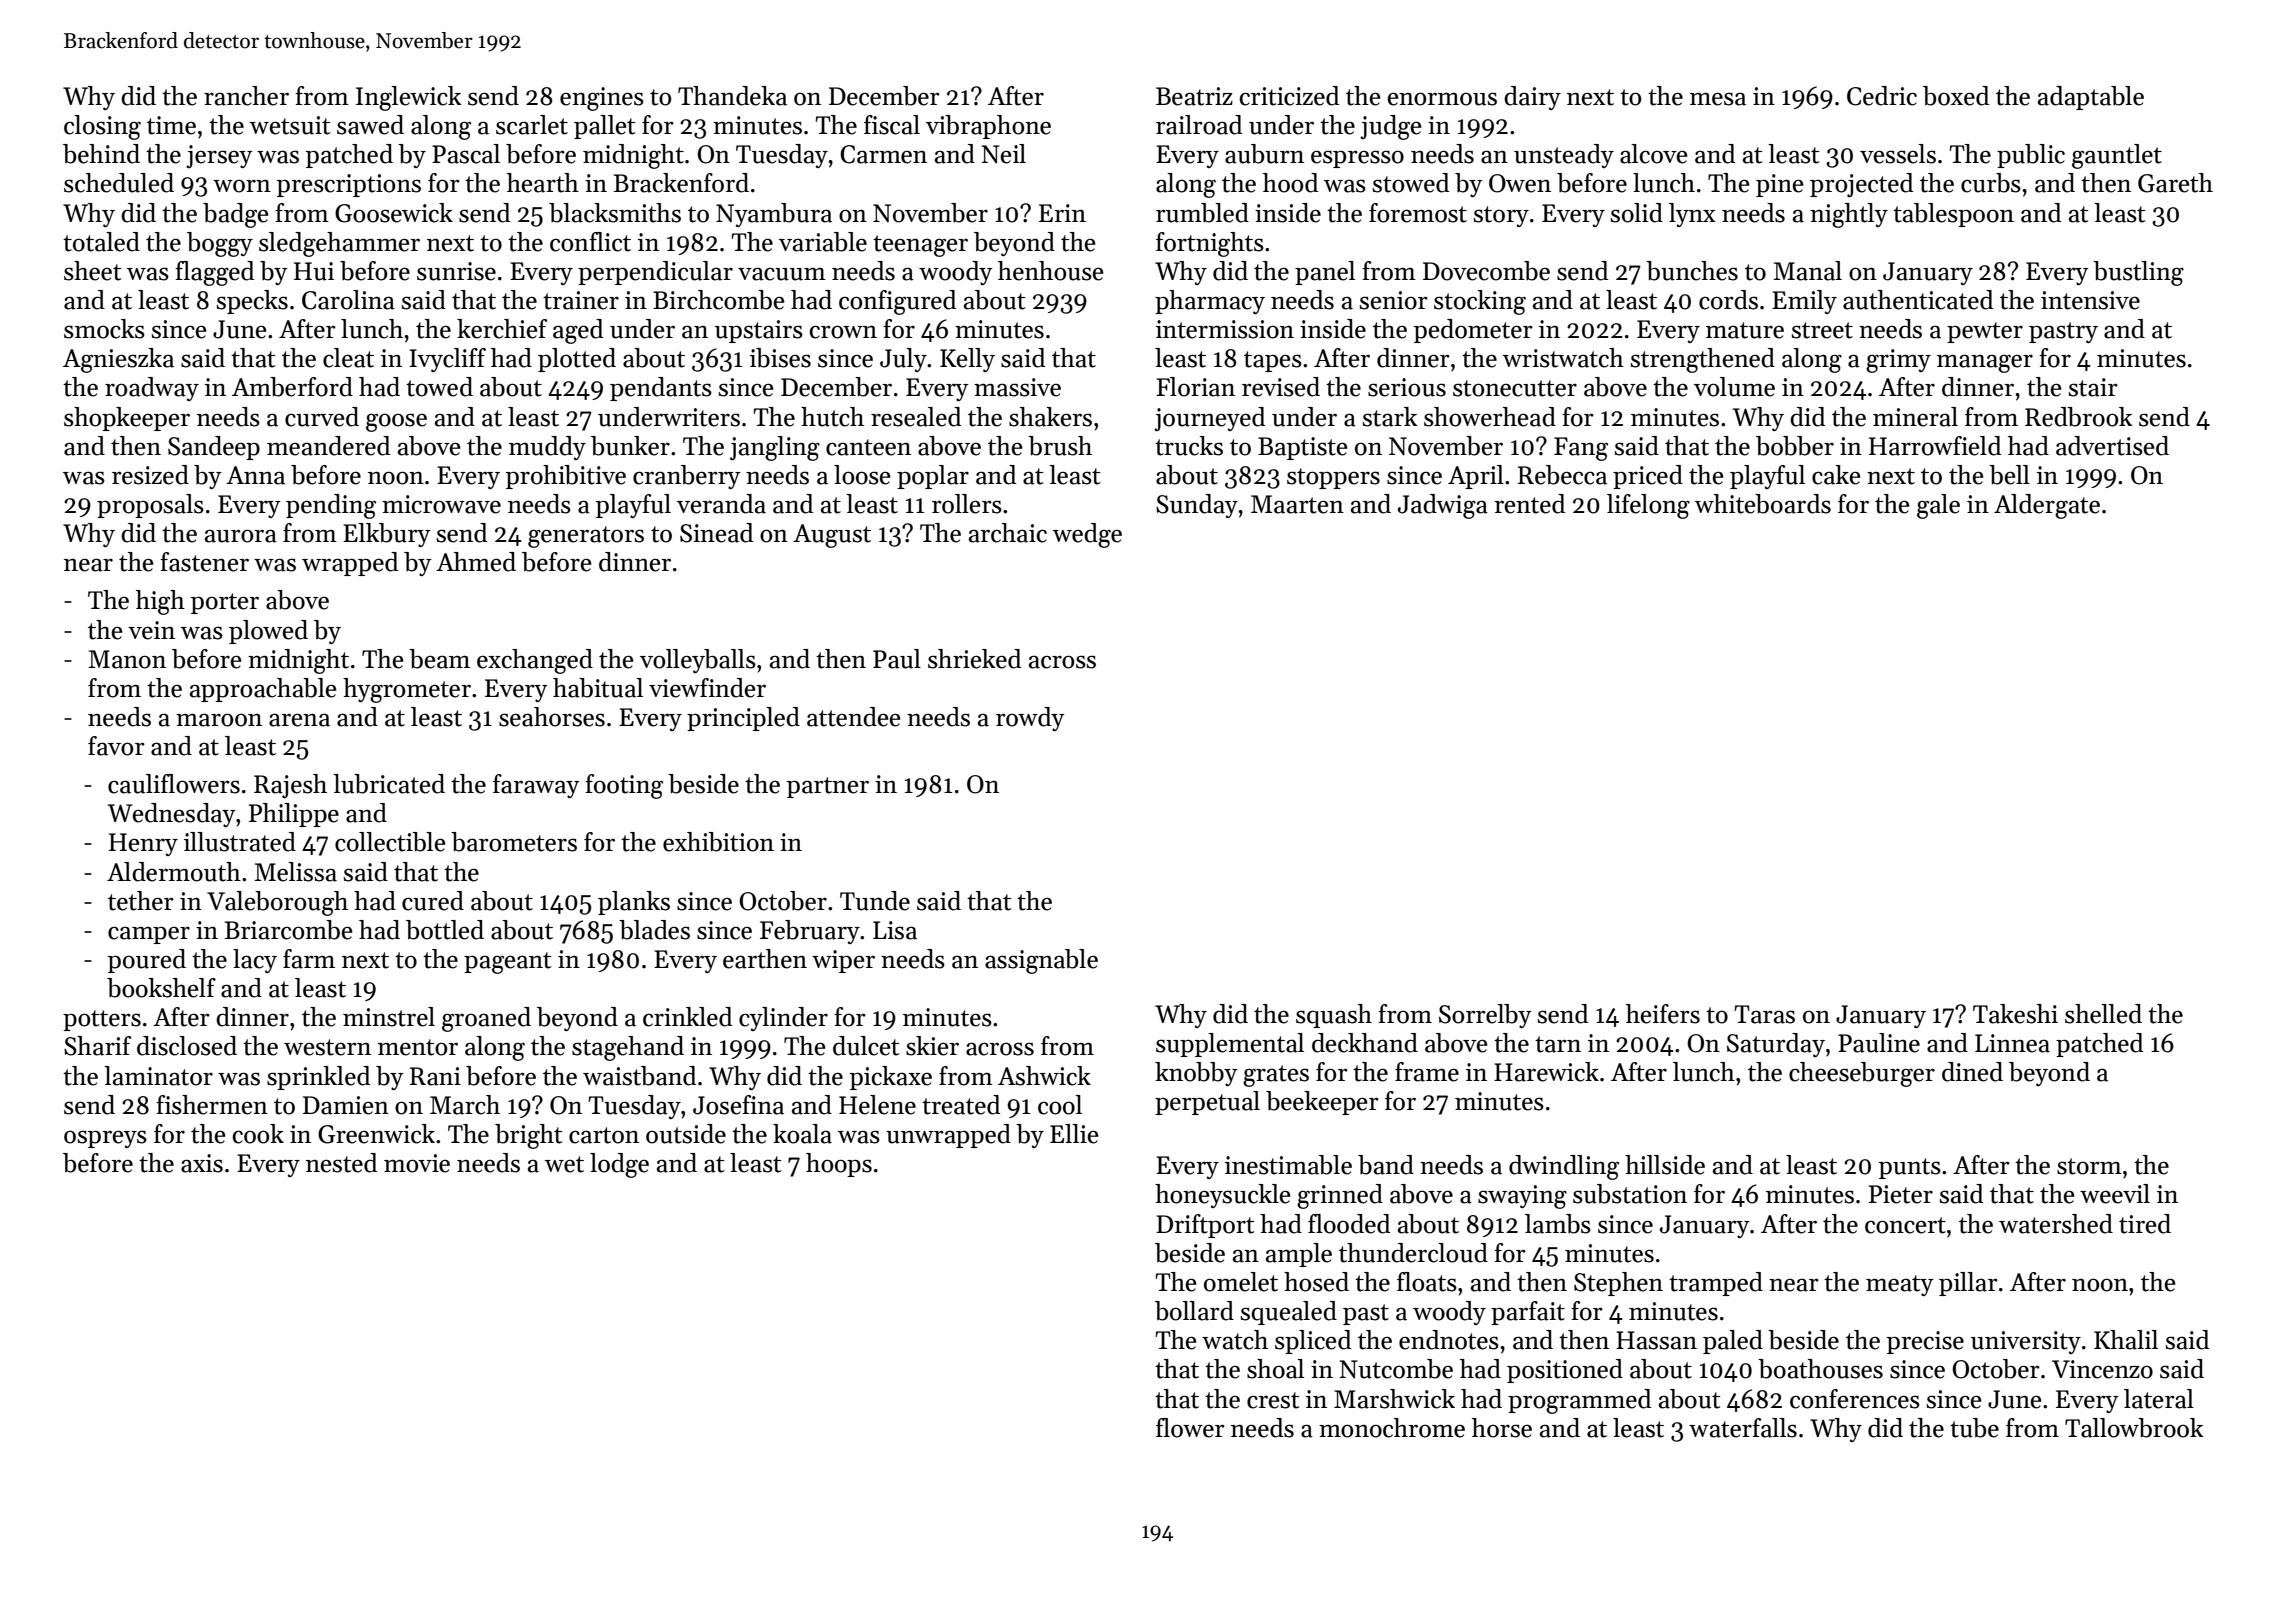 The image size is (2282, 1614). What do you see at coordinates (828, 787) in the screenshot?
I see `partner` at bounding box center [828, 787].
